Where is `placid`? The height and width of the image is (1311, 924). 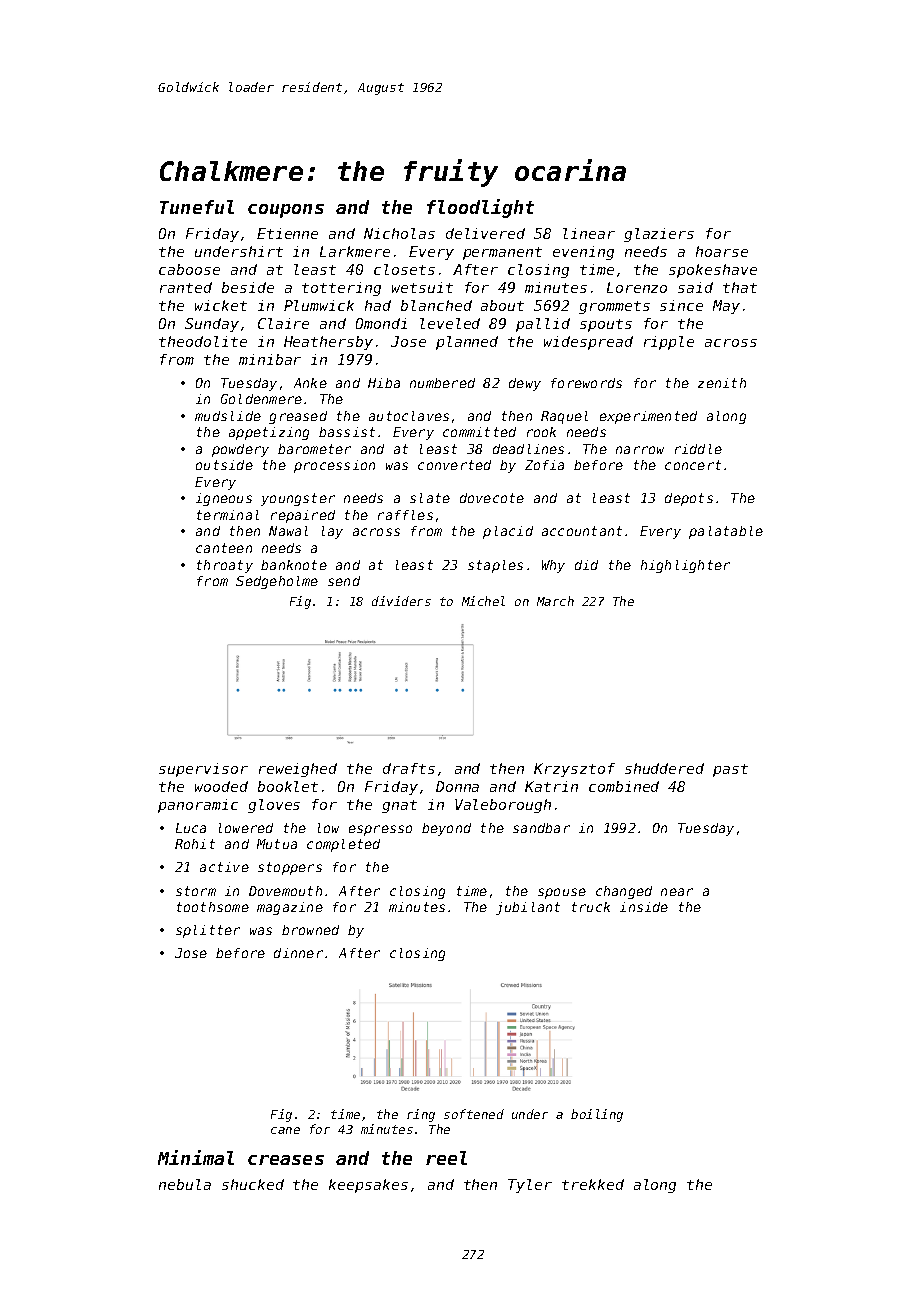
placid is located at coordinates (508, 532).
